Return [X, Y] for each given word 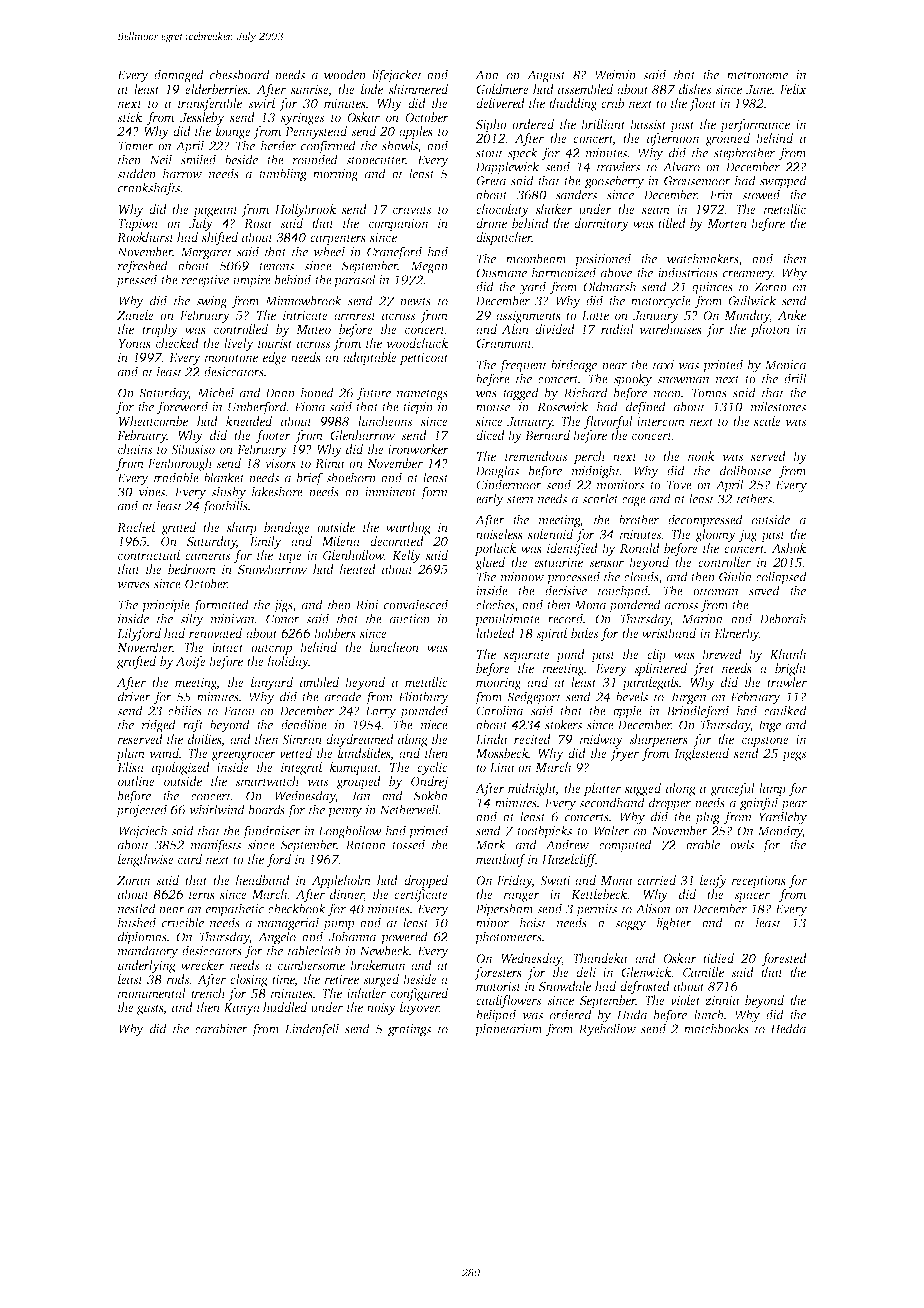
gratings [409, 1030]
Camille [703, 972]
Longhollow [350, 832]
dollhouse [745, 470]
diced [490, 435]
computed [625, 846]
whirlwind [217, 809]
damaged [179, 76]
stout [489, 154]
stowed [761, 194]
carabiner [221, 1028]
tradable [176, 477]
